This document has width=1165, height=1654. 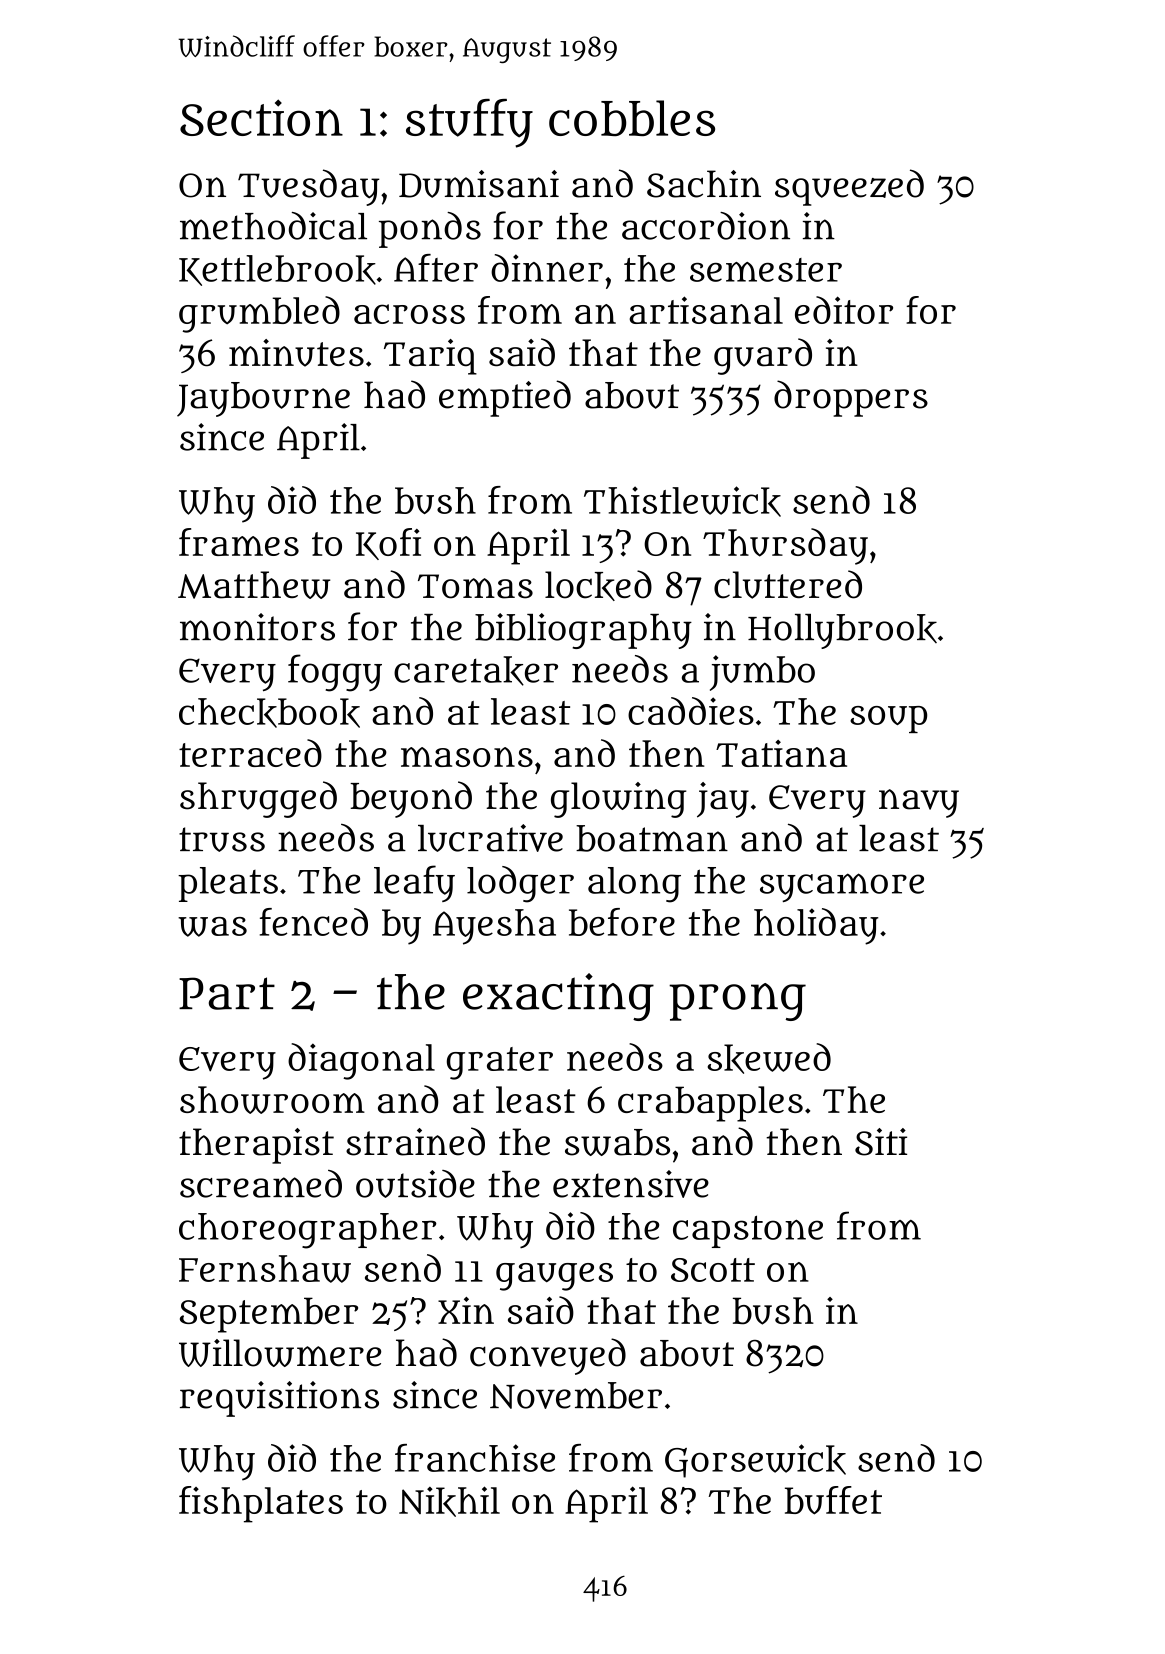 I want to click on strained, so click(x=415, y=1141).
